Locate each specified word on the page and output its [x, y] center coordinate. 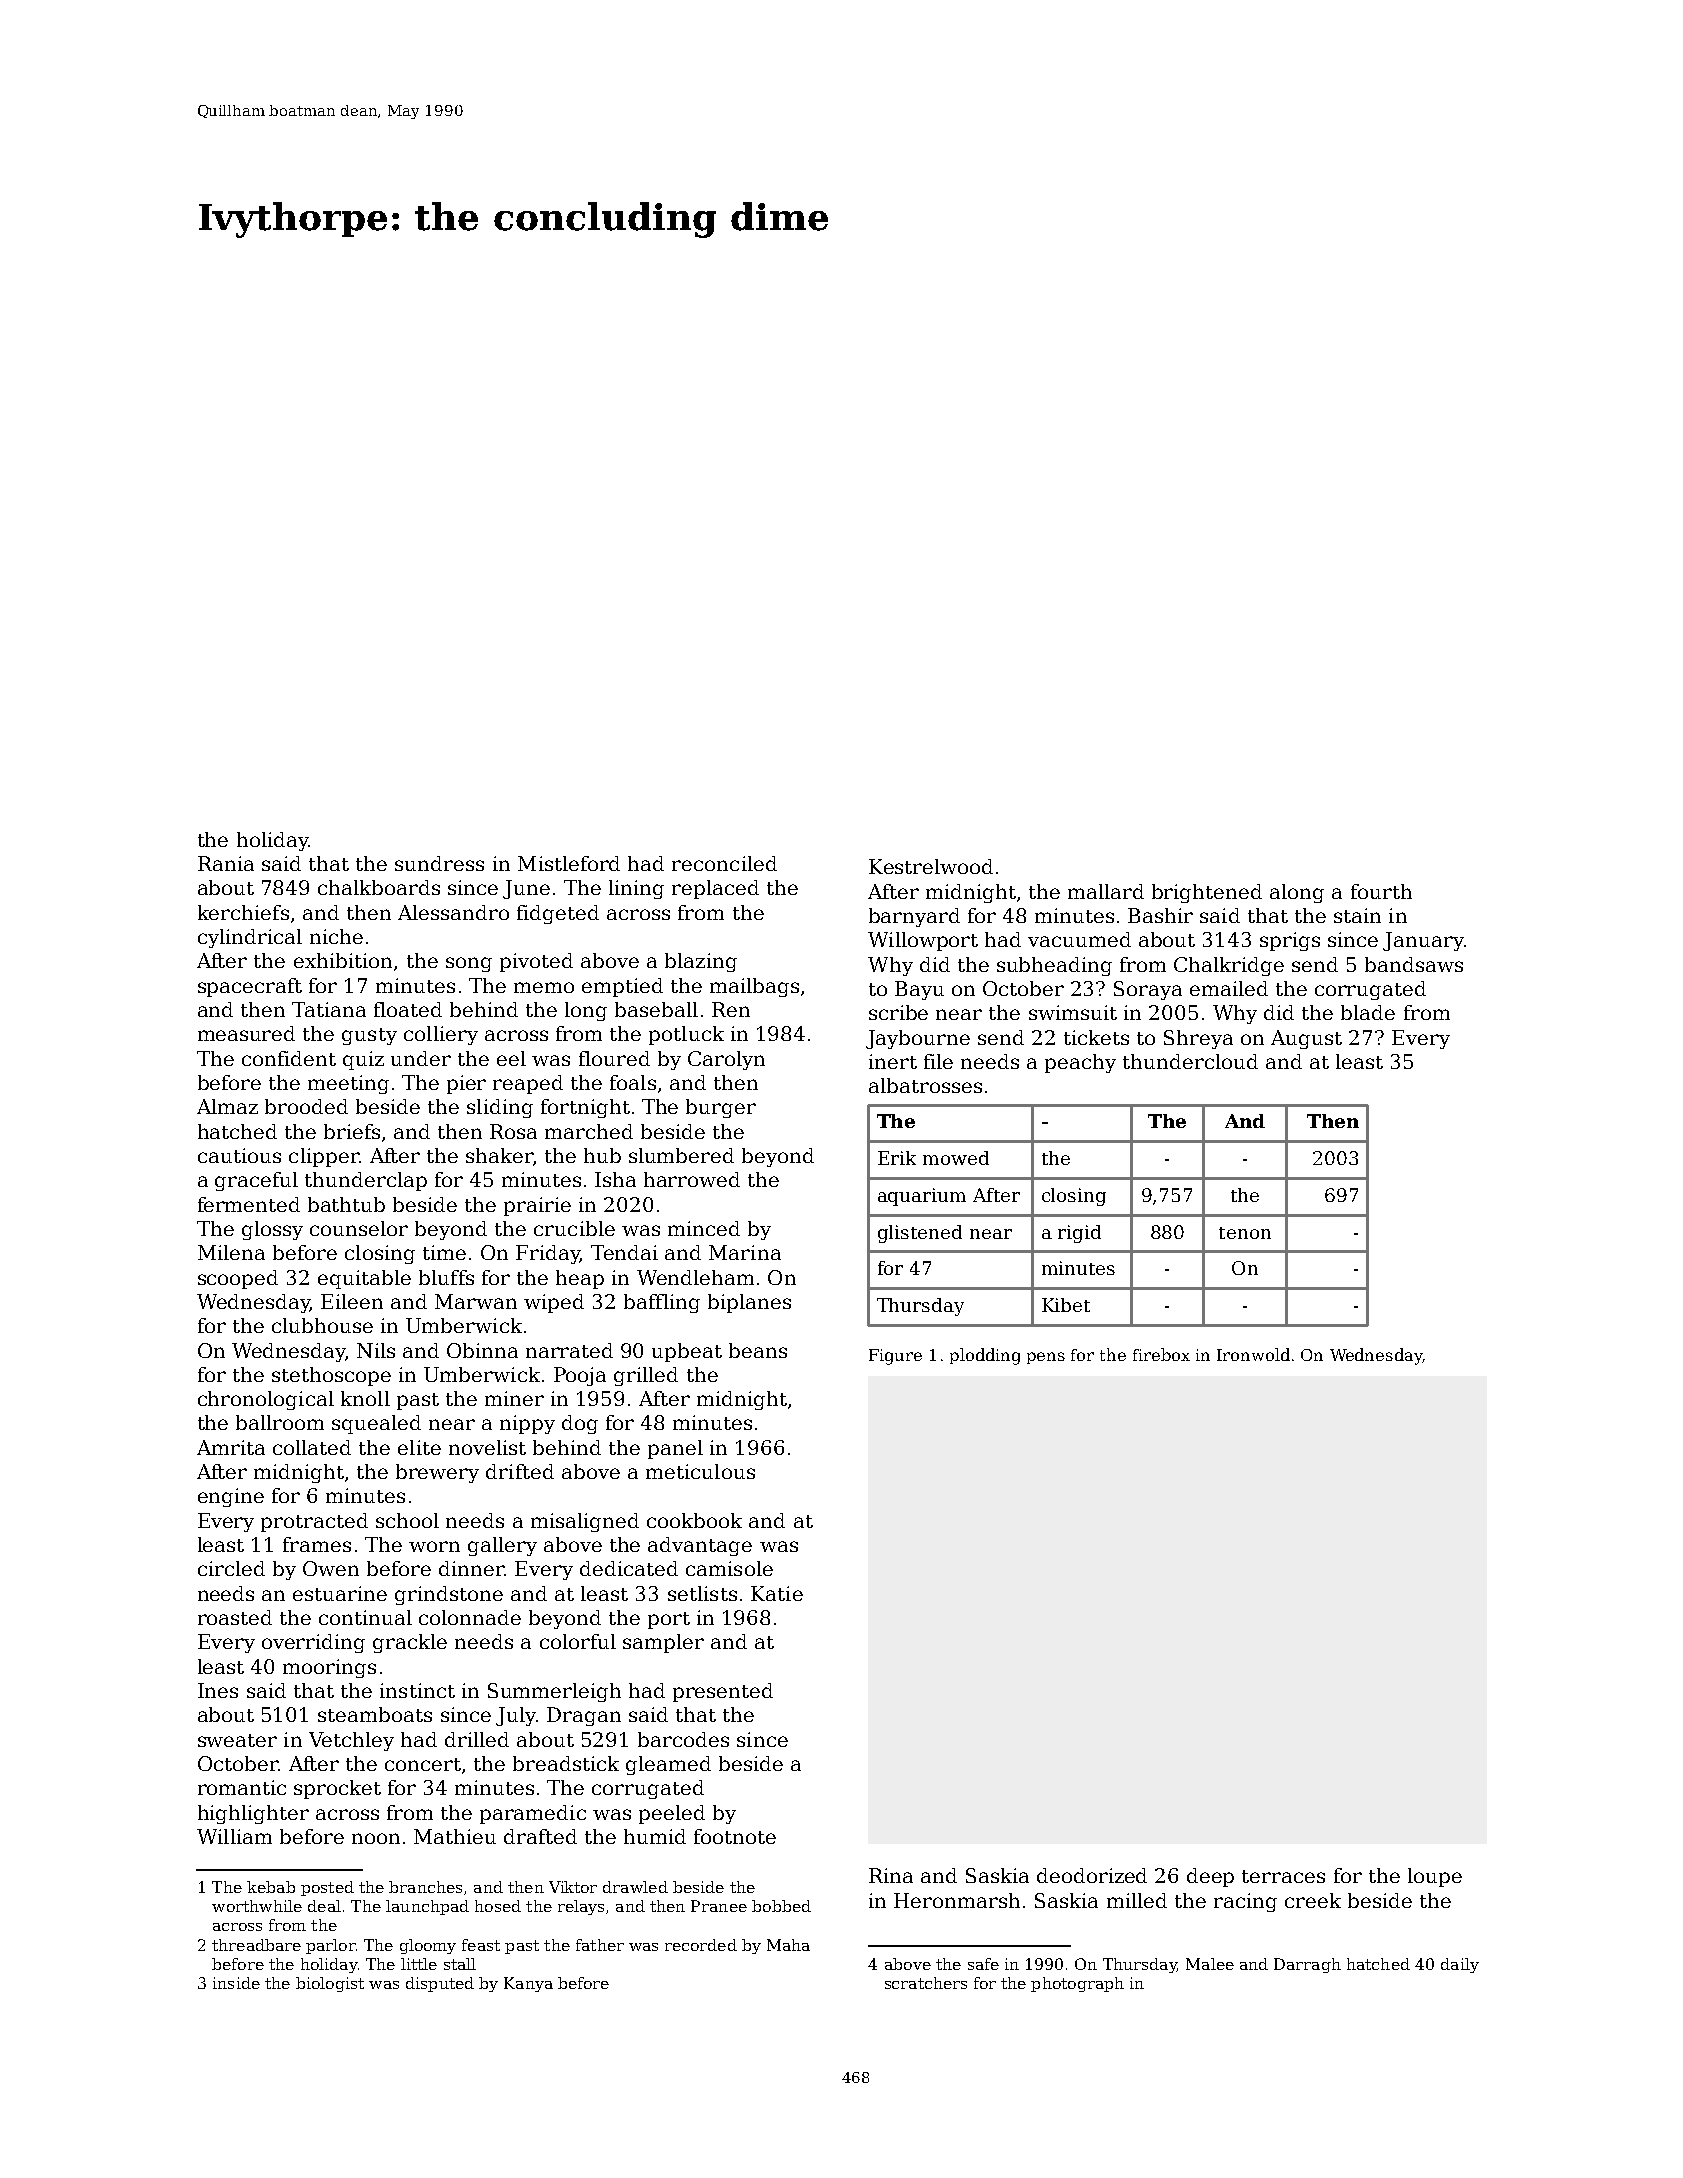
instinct [417, 1690]
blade [1368, 1012]
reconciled [724, 863]
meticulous [700, 1471]
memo [544, 987]
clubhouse [322, 1325]
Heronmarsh [957, 1900]
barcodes [683, 1739]
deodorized [1092, 1875]
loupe [1435, 1877]
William [234, 1836]
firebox [1161, 1354]
